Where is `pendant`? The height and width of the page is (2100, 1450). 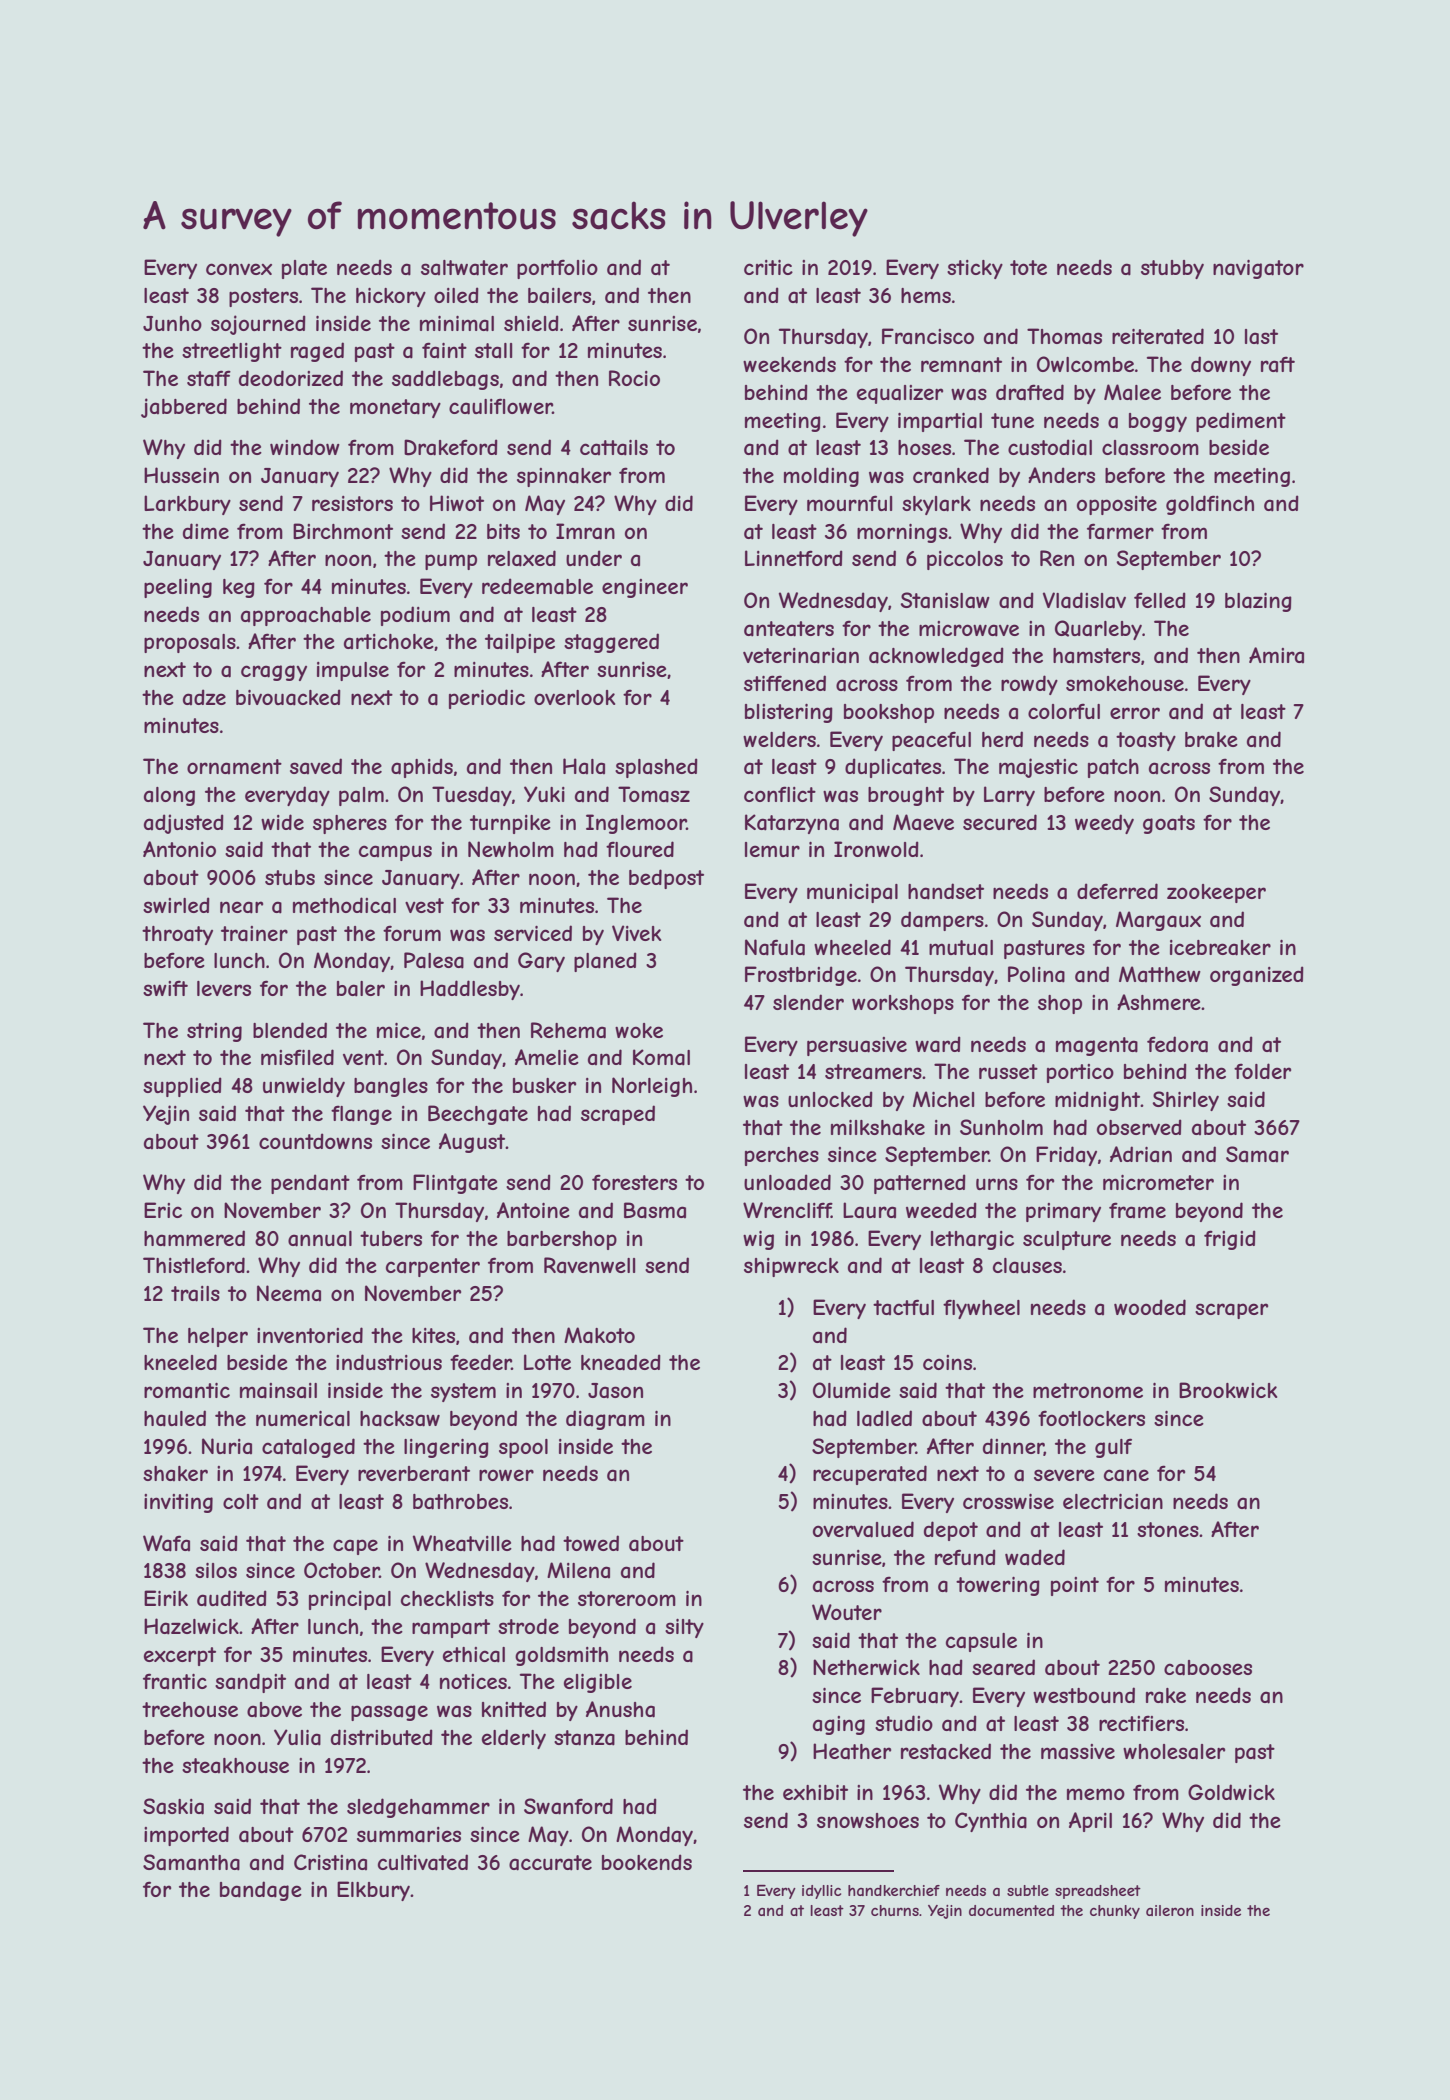 pendant is located at coordinates (310, 1184).
